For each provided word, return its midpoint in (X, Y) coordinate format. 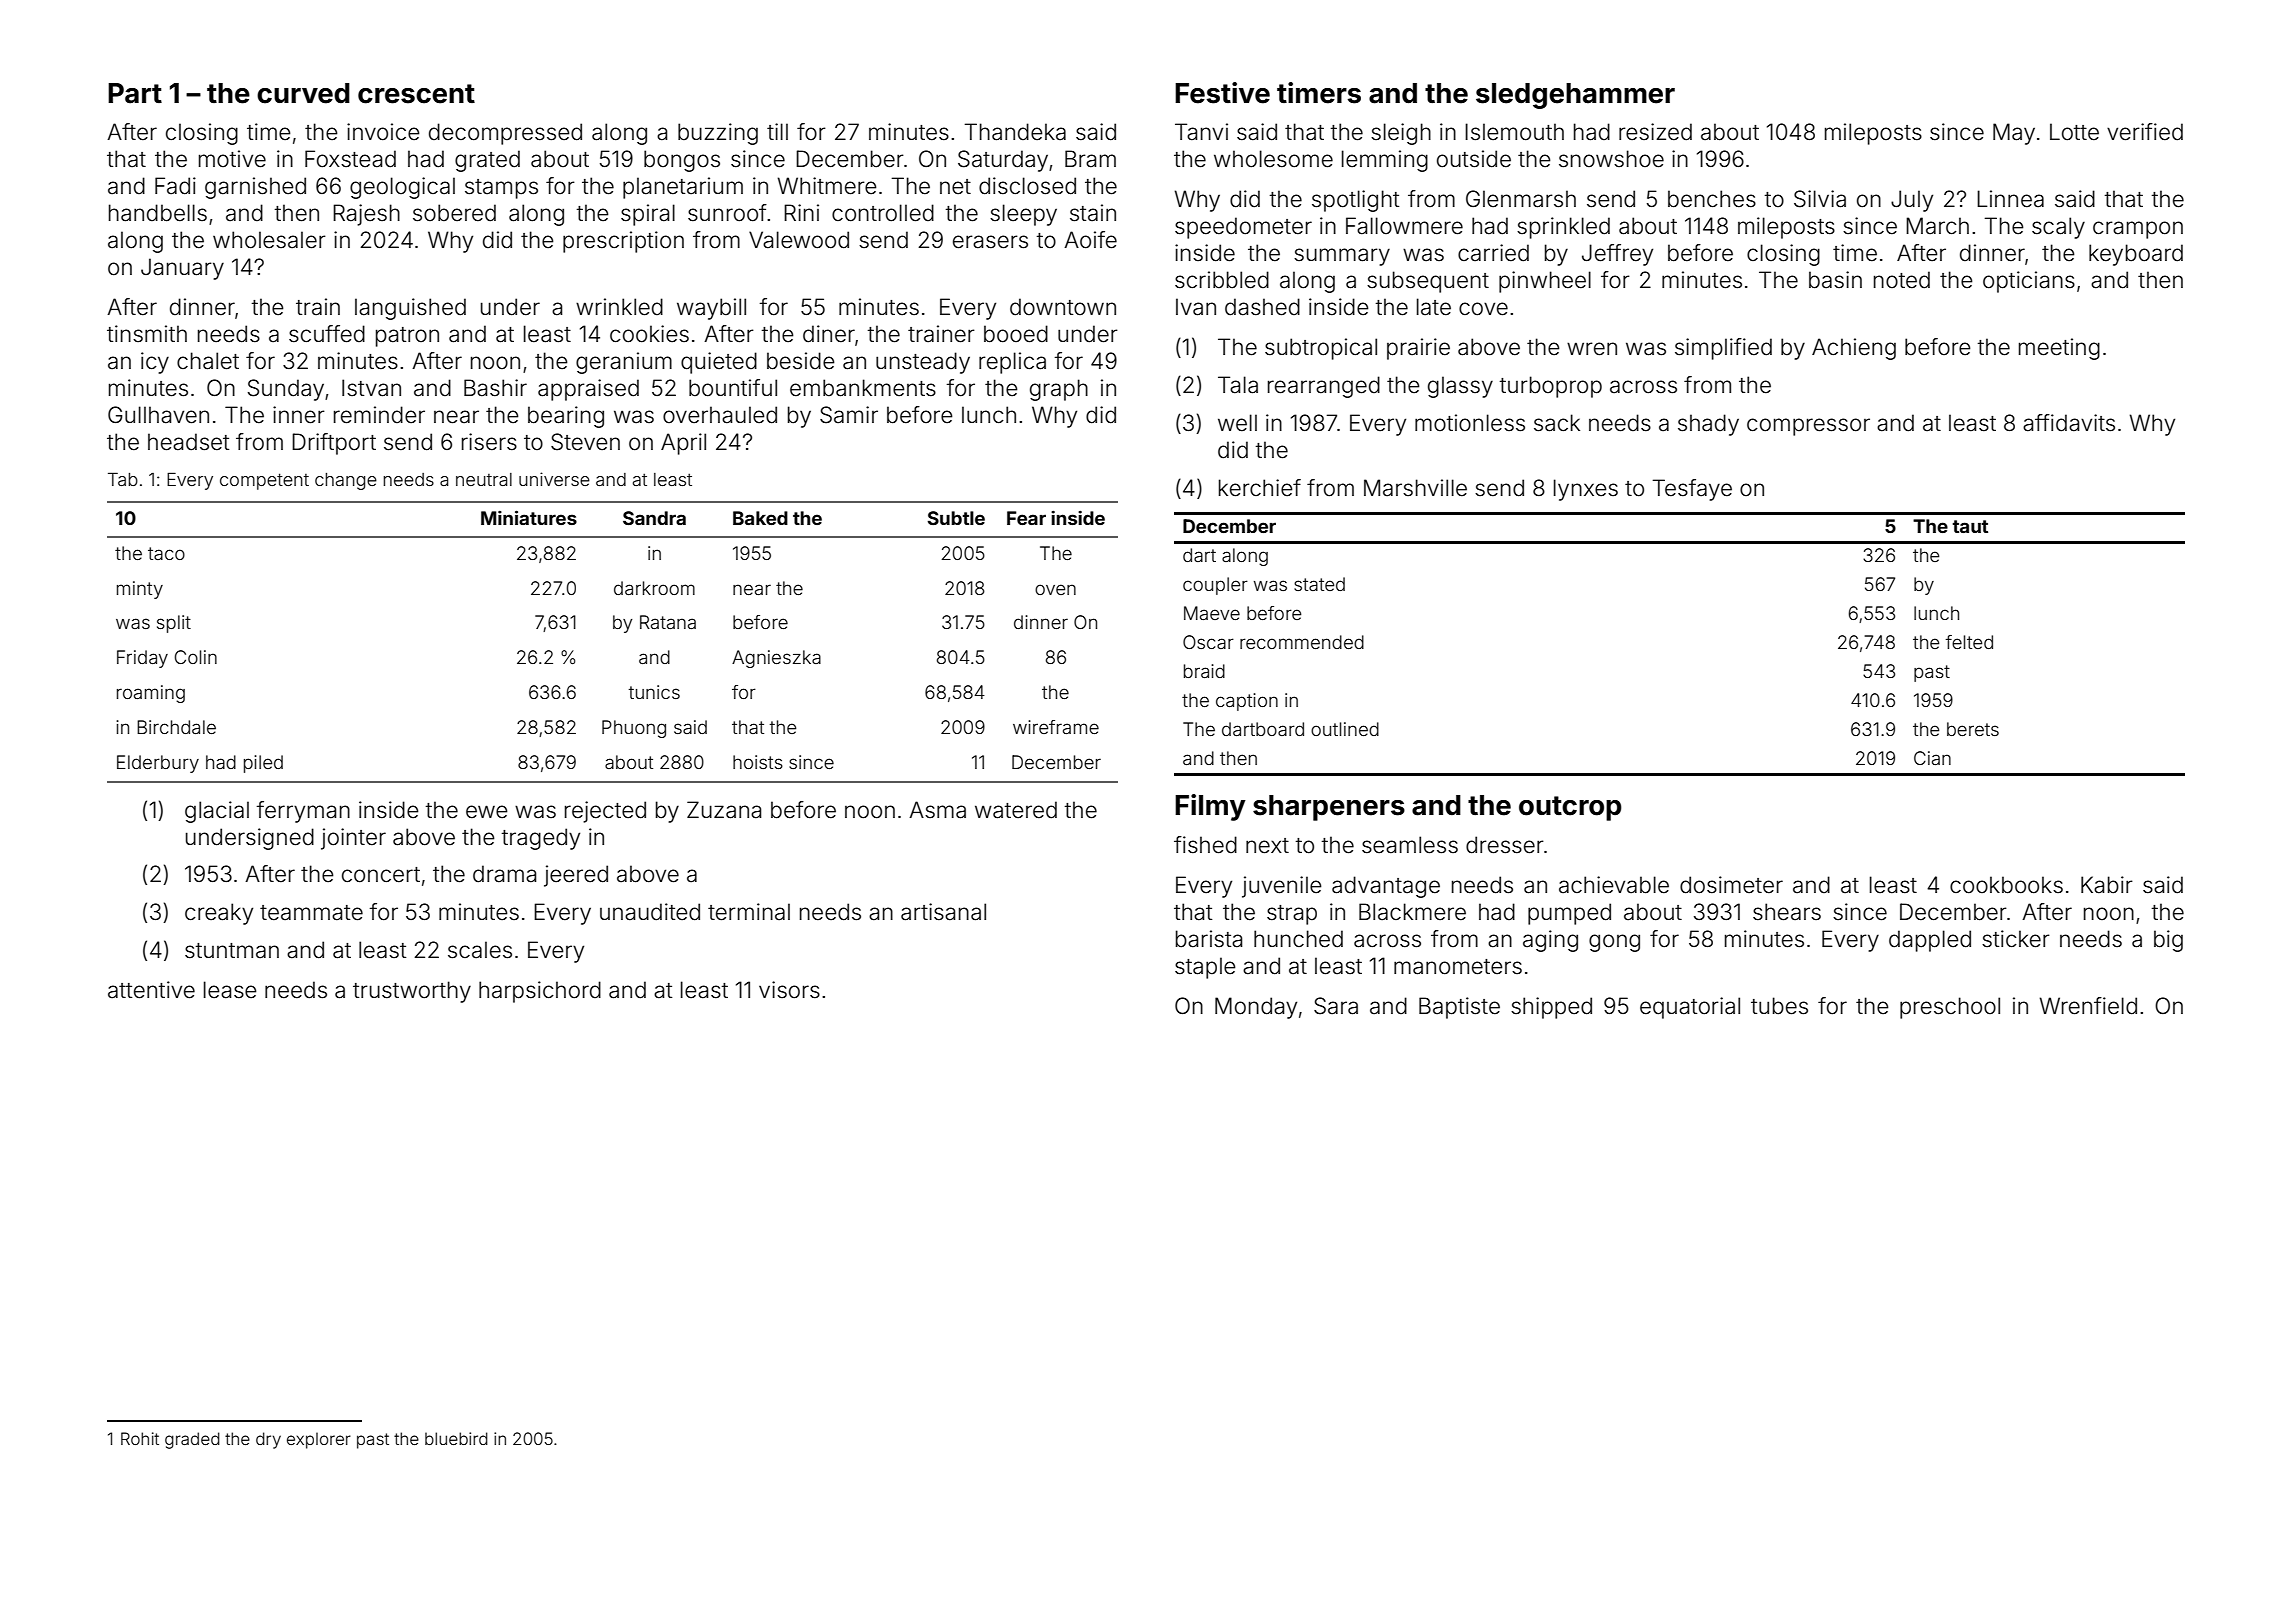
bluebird (456, 1438)
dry (268, 1440)
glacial (217, 812)
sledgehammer (1575, 96)
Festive (1222, 93)
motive (232, 159)
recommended (1302, 642)
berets (1973, 729)
